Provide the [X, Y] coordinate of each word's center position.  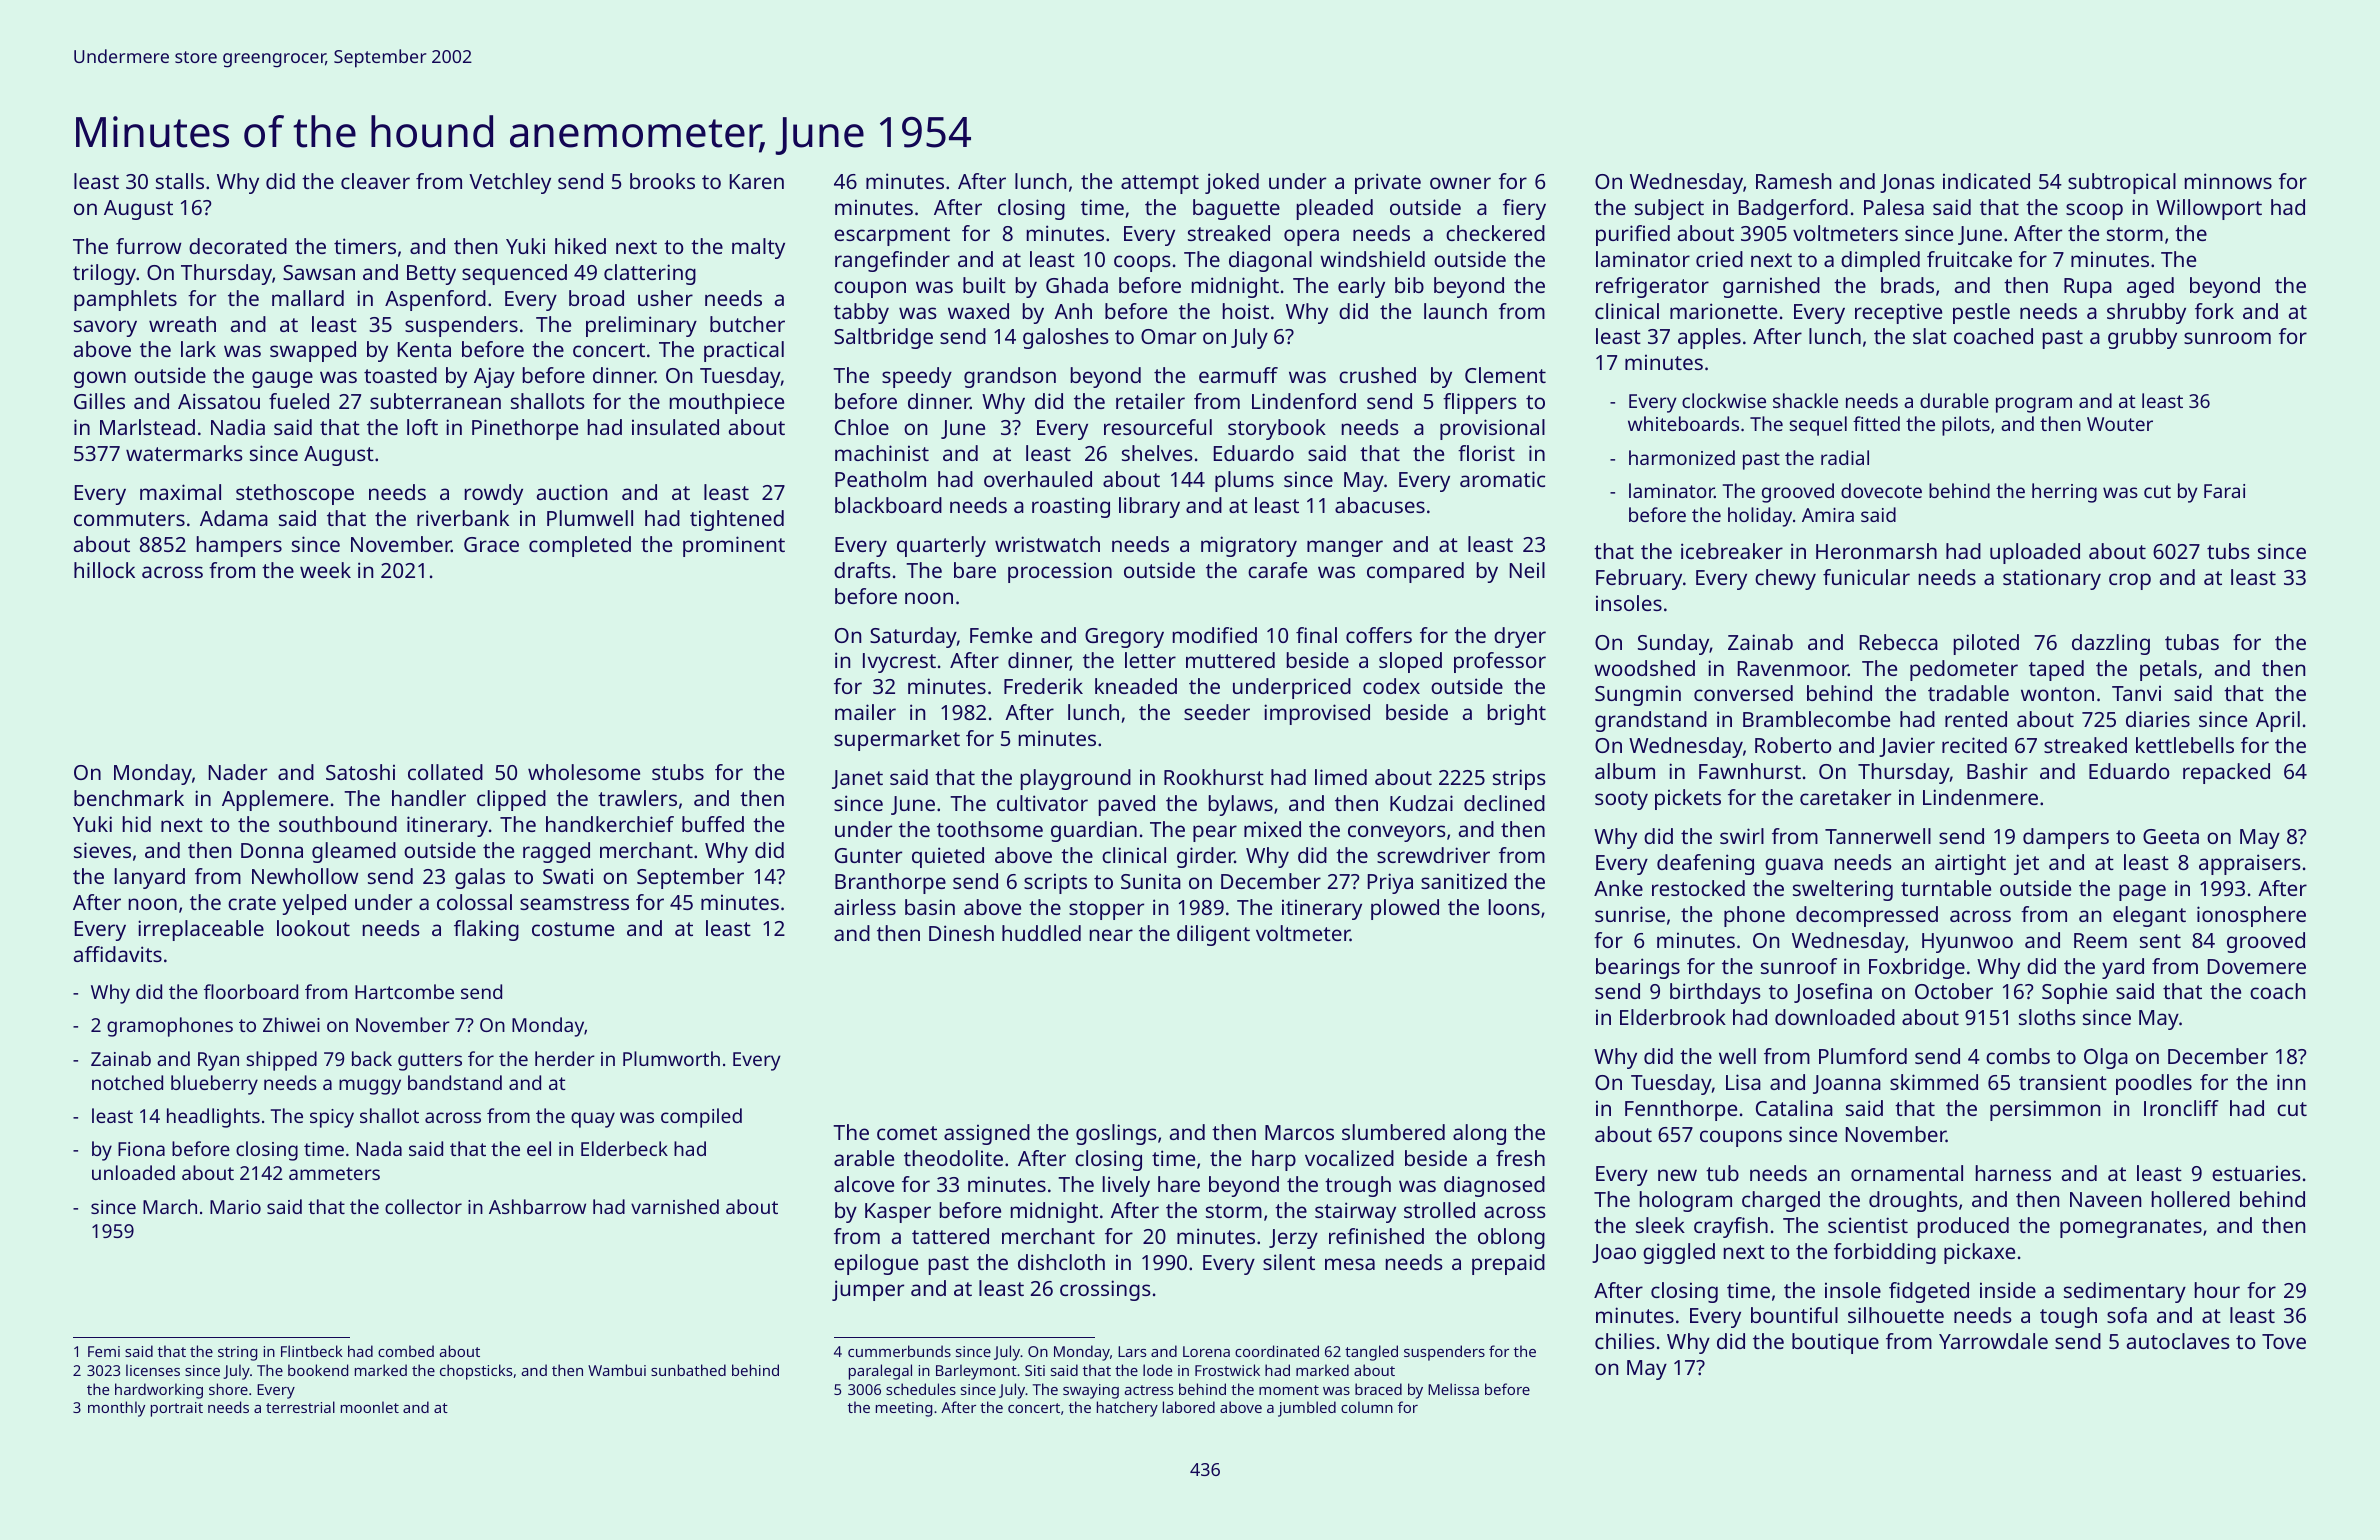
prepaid [1508, 1264]
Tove [2284, 1341]
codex [1391, 686]
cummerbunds [899, 1351]
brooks [662, 181]
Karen [757, 181]
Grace [491, 544]
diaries [2158, 719]
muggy [370, 1087]
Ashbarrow [537, 1206]
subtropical [2122, 183]
